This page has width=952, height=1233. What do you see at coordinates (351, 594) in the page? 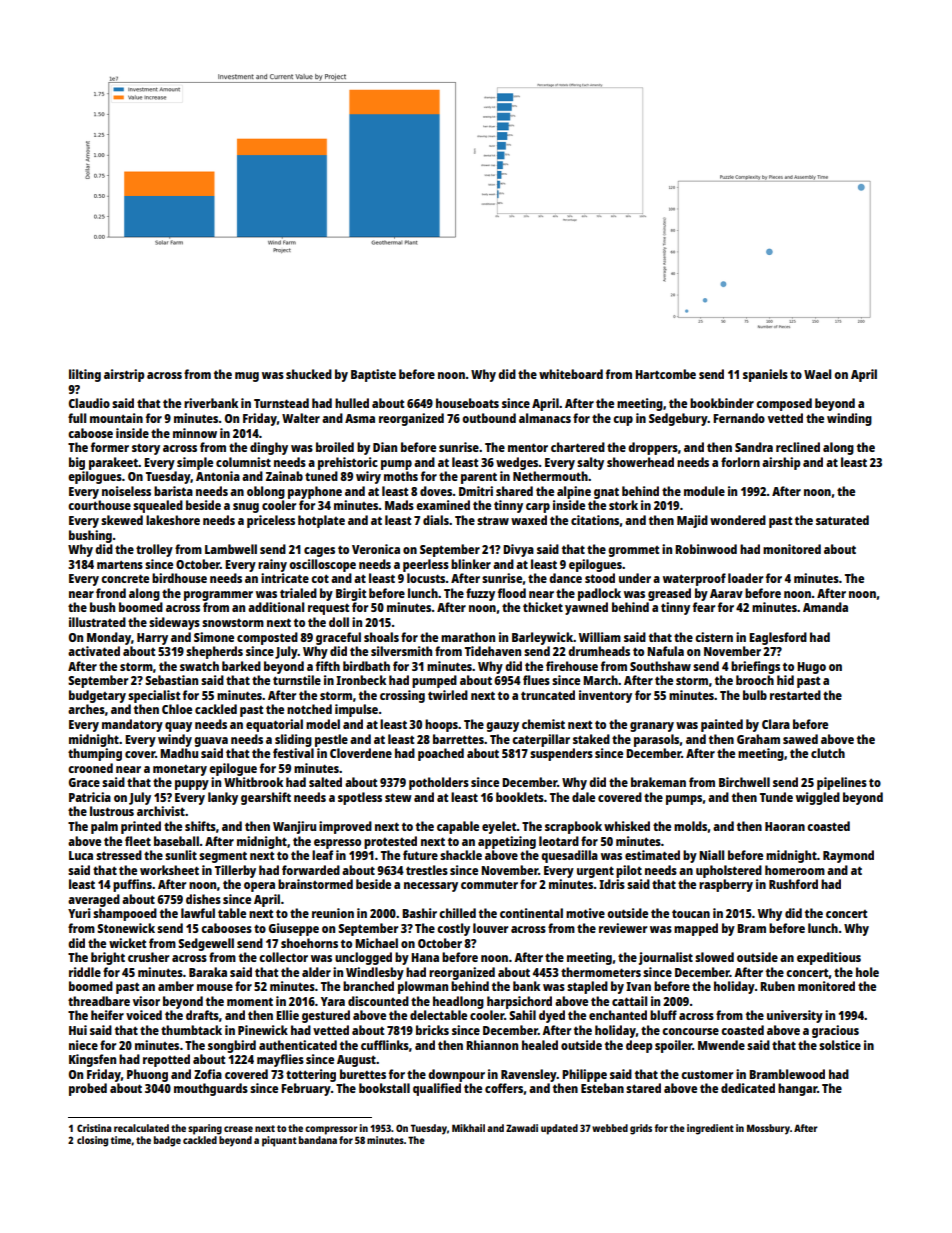
I see `Birgit` at bounding box center [351, 594].
